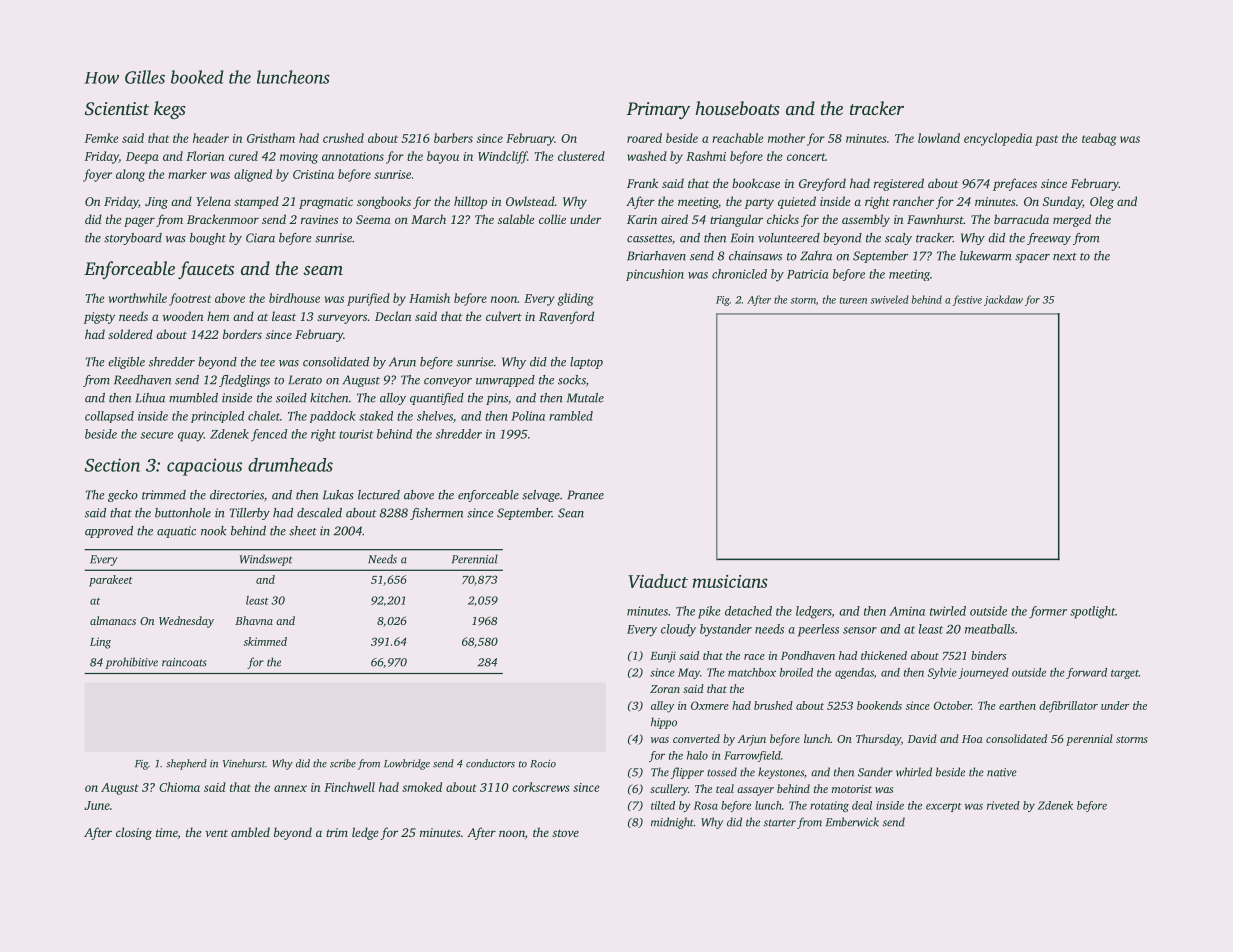 This document has height=952, width=1233. I want to click on lectured, so click(379, 495).
